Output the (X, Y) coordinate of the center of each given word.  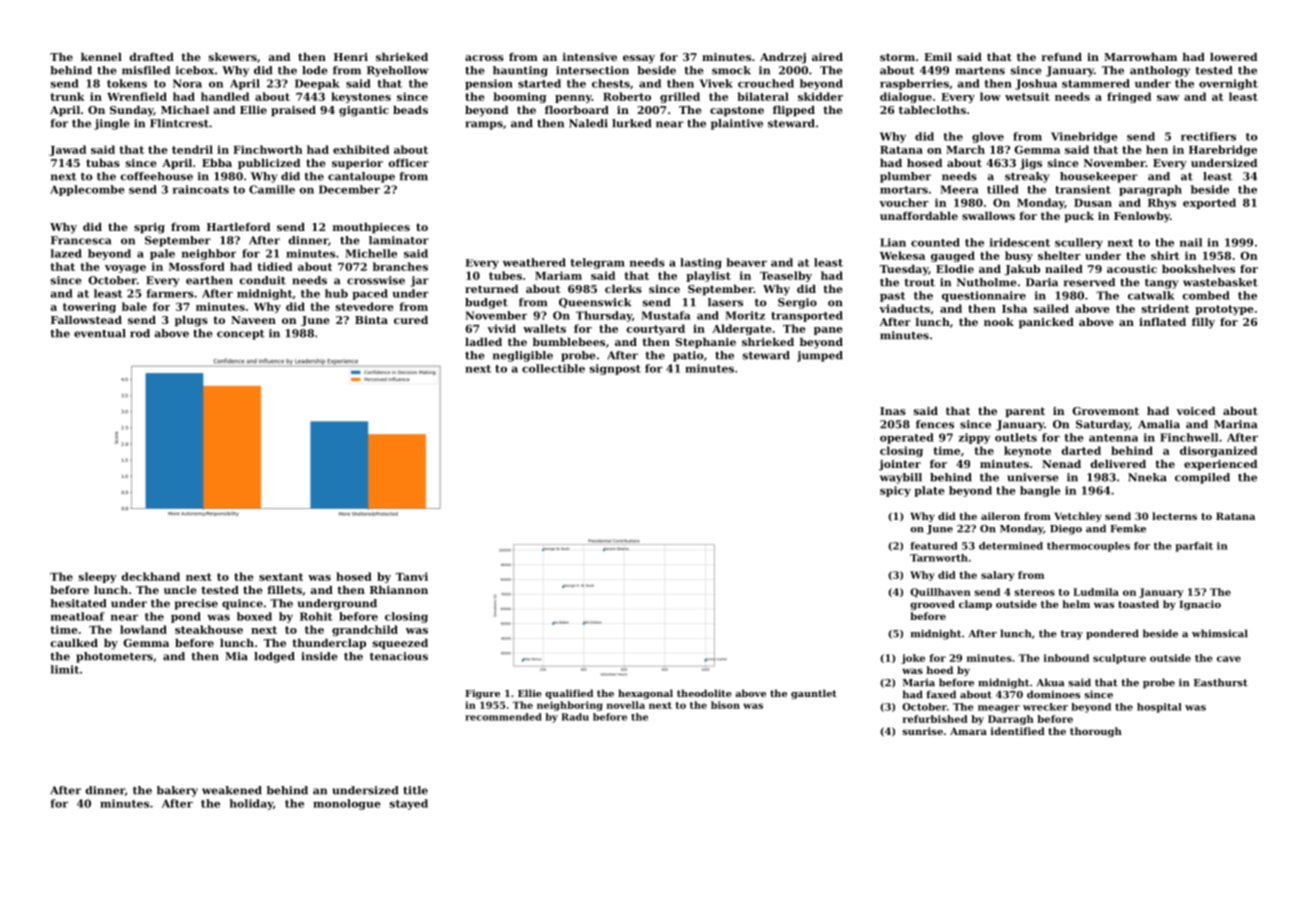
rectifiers (1208, 136)
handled (225, 96)
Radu (575, 717)
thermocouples (1088, 547)
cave (1229, 659)
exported (1209, 203)
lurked (631, 123)
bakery (177, 791)
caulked (74, 642)
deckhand (151, 576)
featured (934, 546)
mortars (904, 190)
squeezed (400, 644)
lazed (66, 253)
